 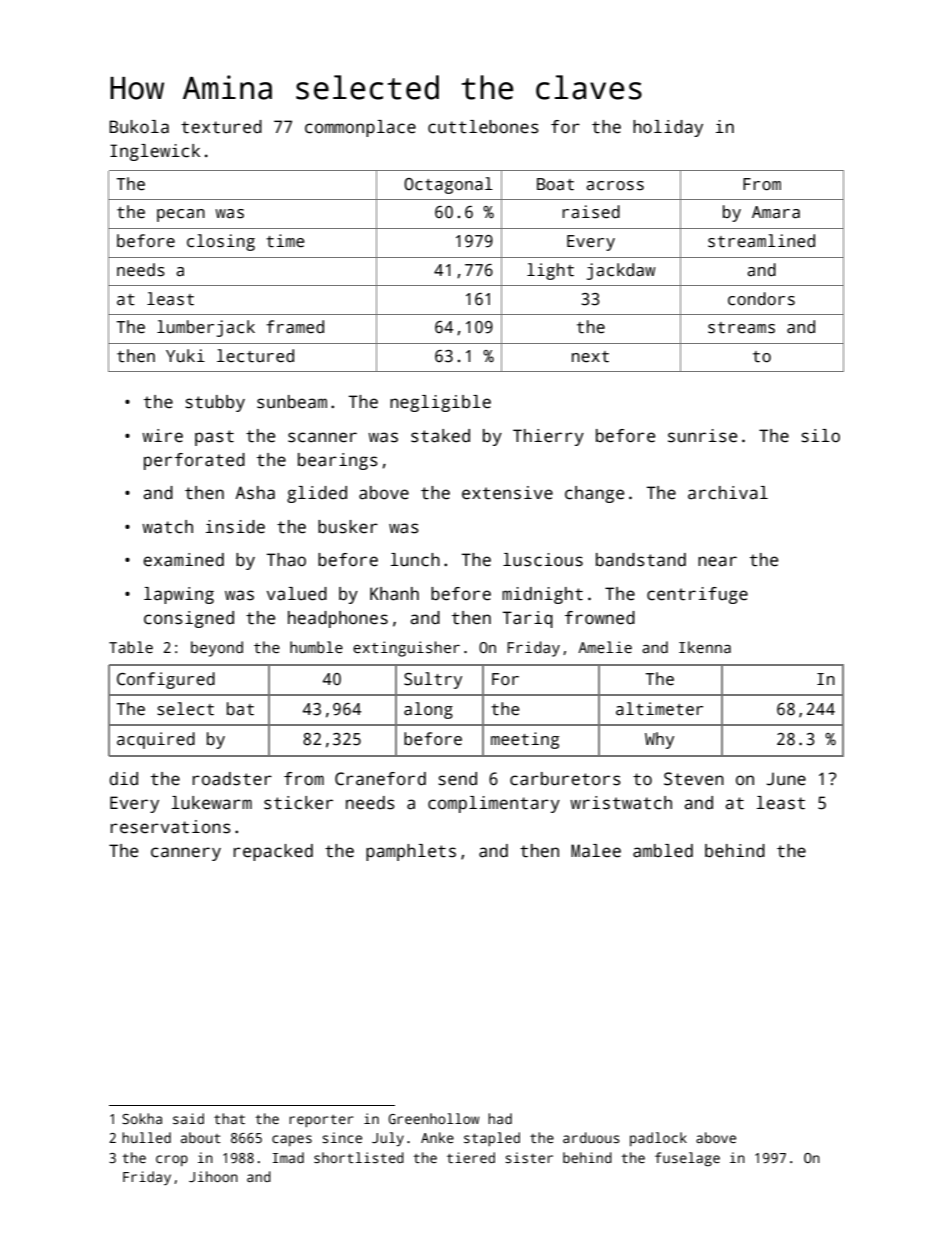 What do you see at coordinates (529, 1157) in the screenshot?
I see `sister` at bounding box center [529, 1157].
